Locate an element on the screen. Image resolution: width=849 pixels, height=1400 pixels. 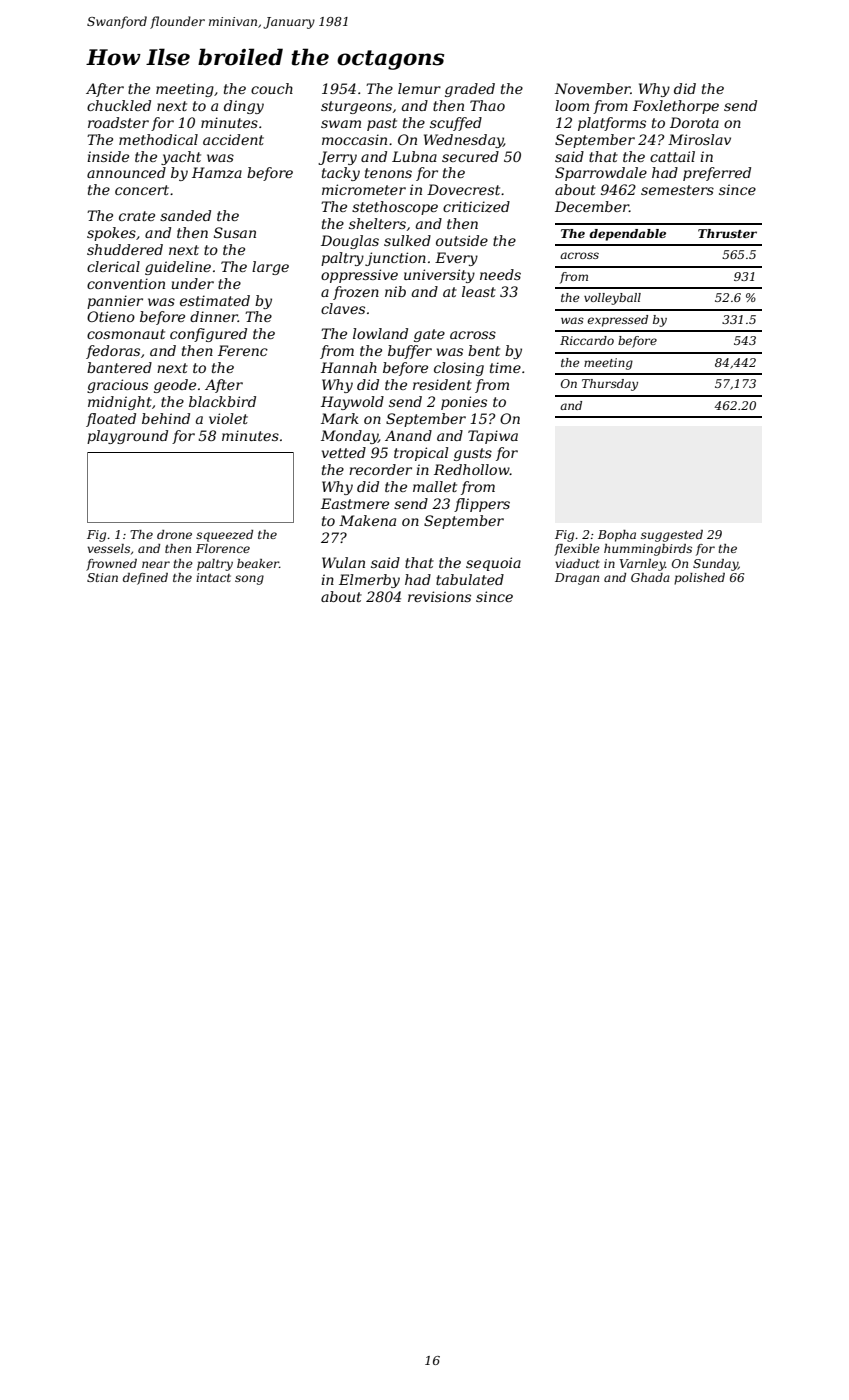
secured is located at coordinates (470, 156).
